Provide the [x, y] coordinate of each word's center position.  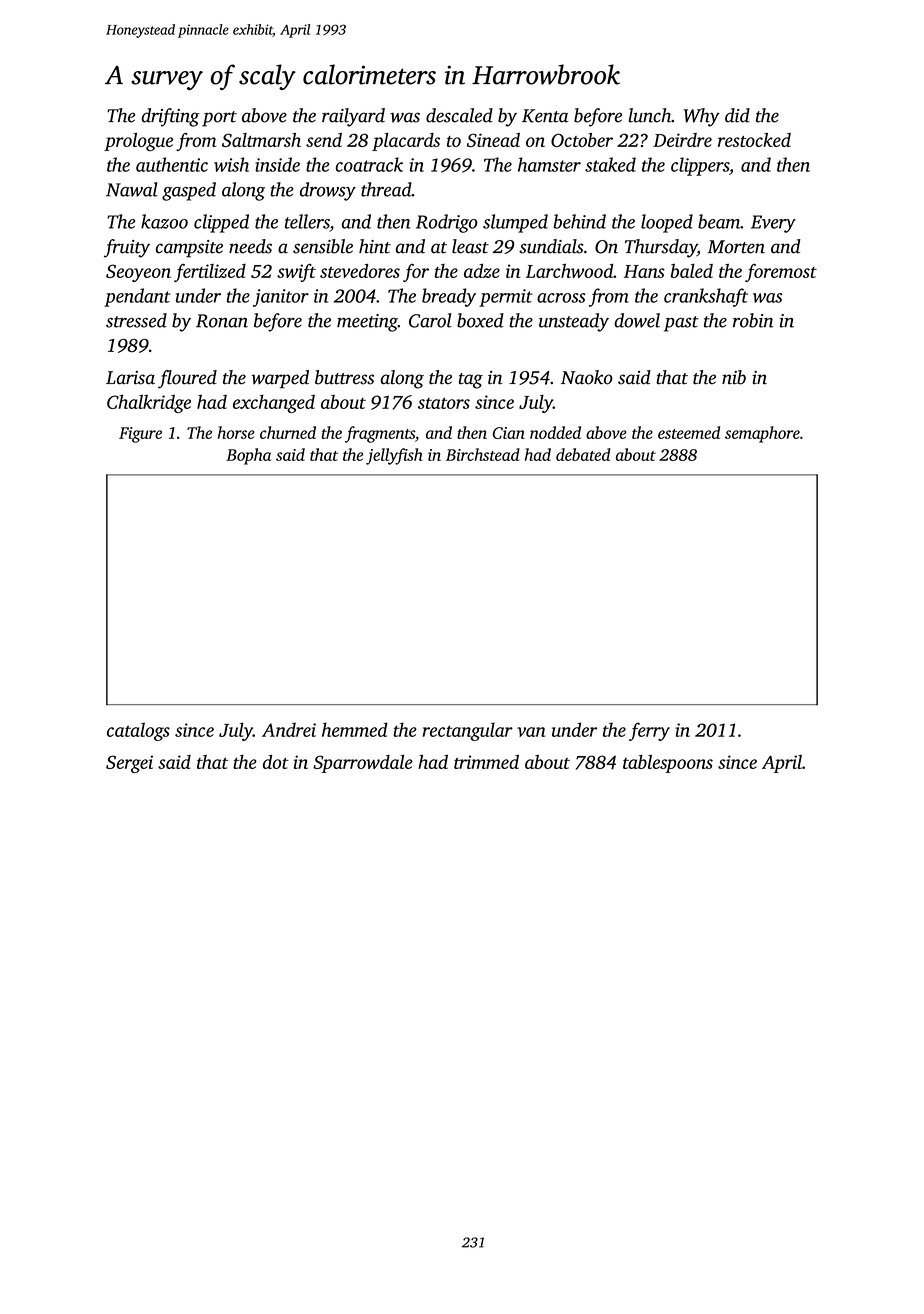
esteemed [689, 432]
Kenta [545, 116]
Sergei [129, 764]
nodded [555, 432]
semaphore [762, 434]
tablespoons [668, 764]
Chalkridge [149, 403]
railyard [353, 117]
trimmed [486, 762]
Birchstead [483, 454]
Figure [140, 435]
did [737, 115]
